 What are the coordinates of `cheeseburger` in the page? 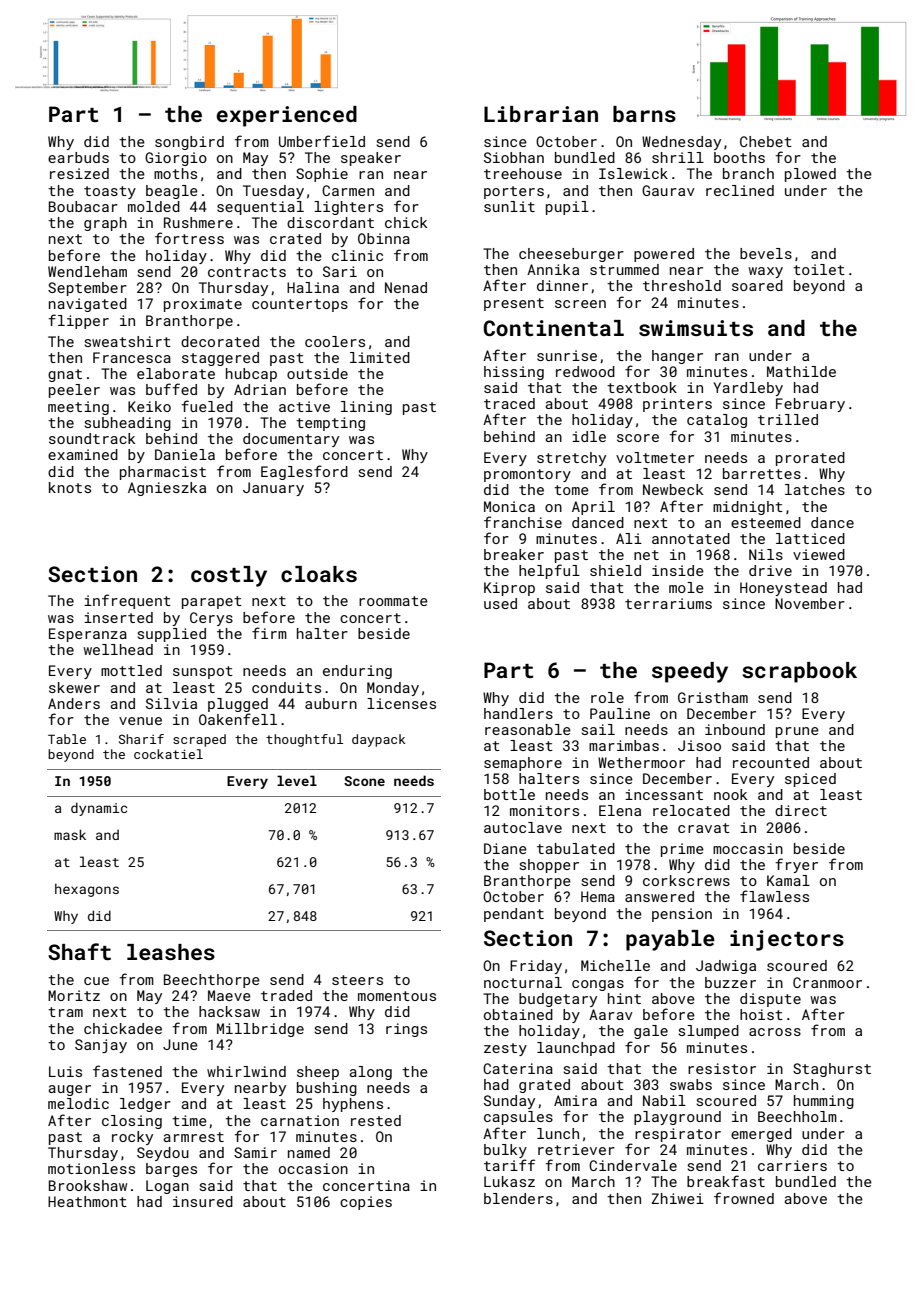 It's located at (571, 255).
